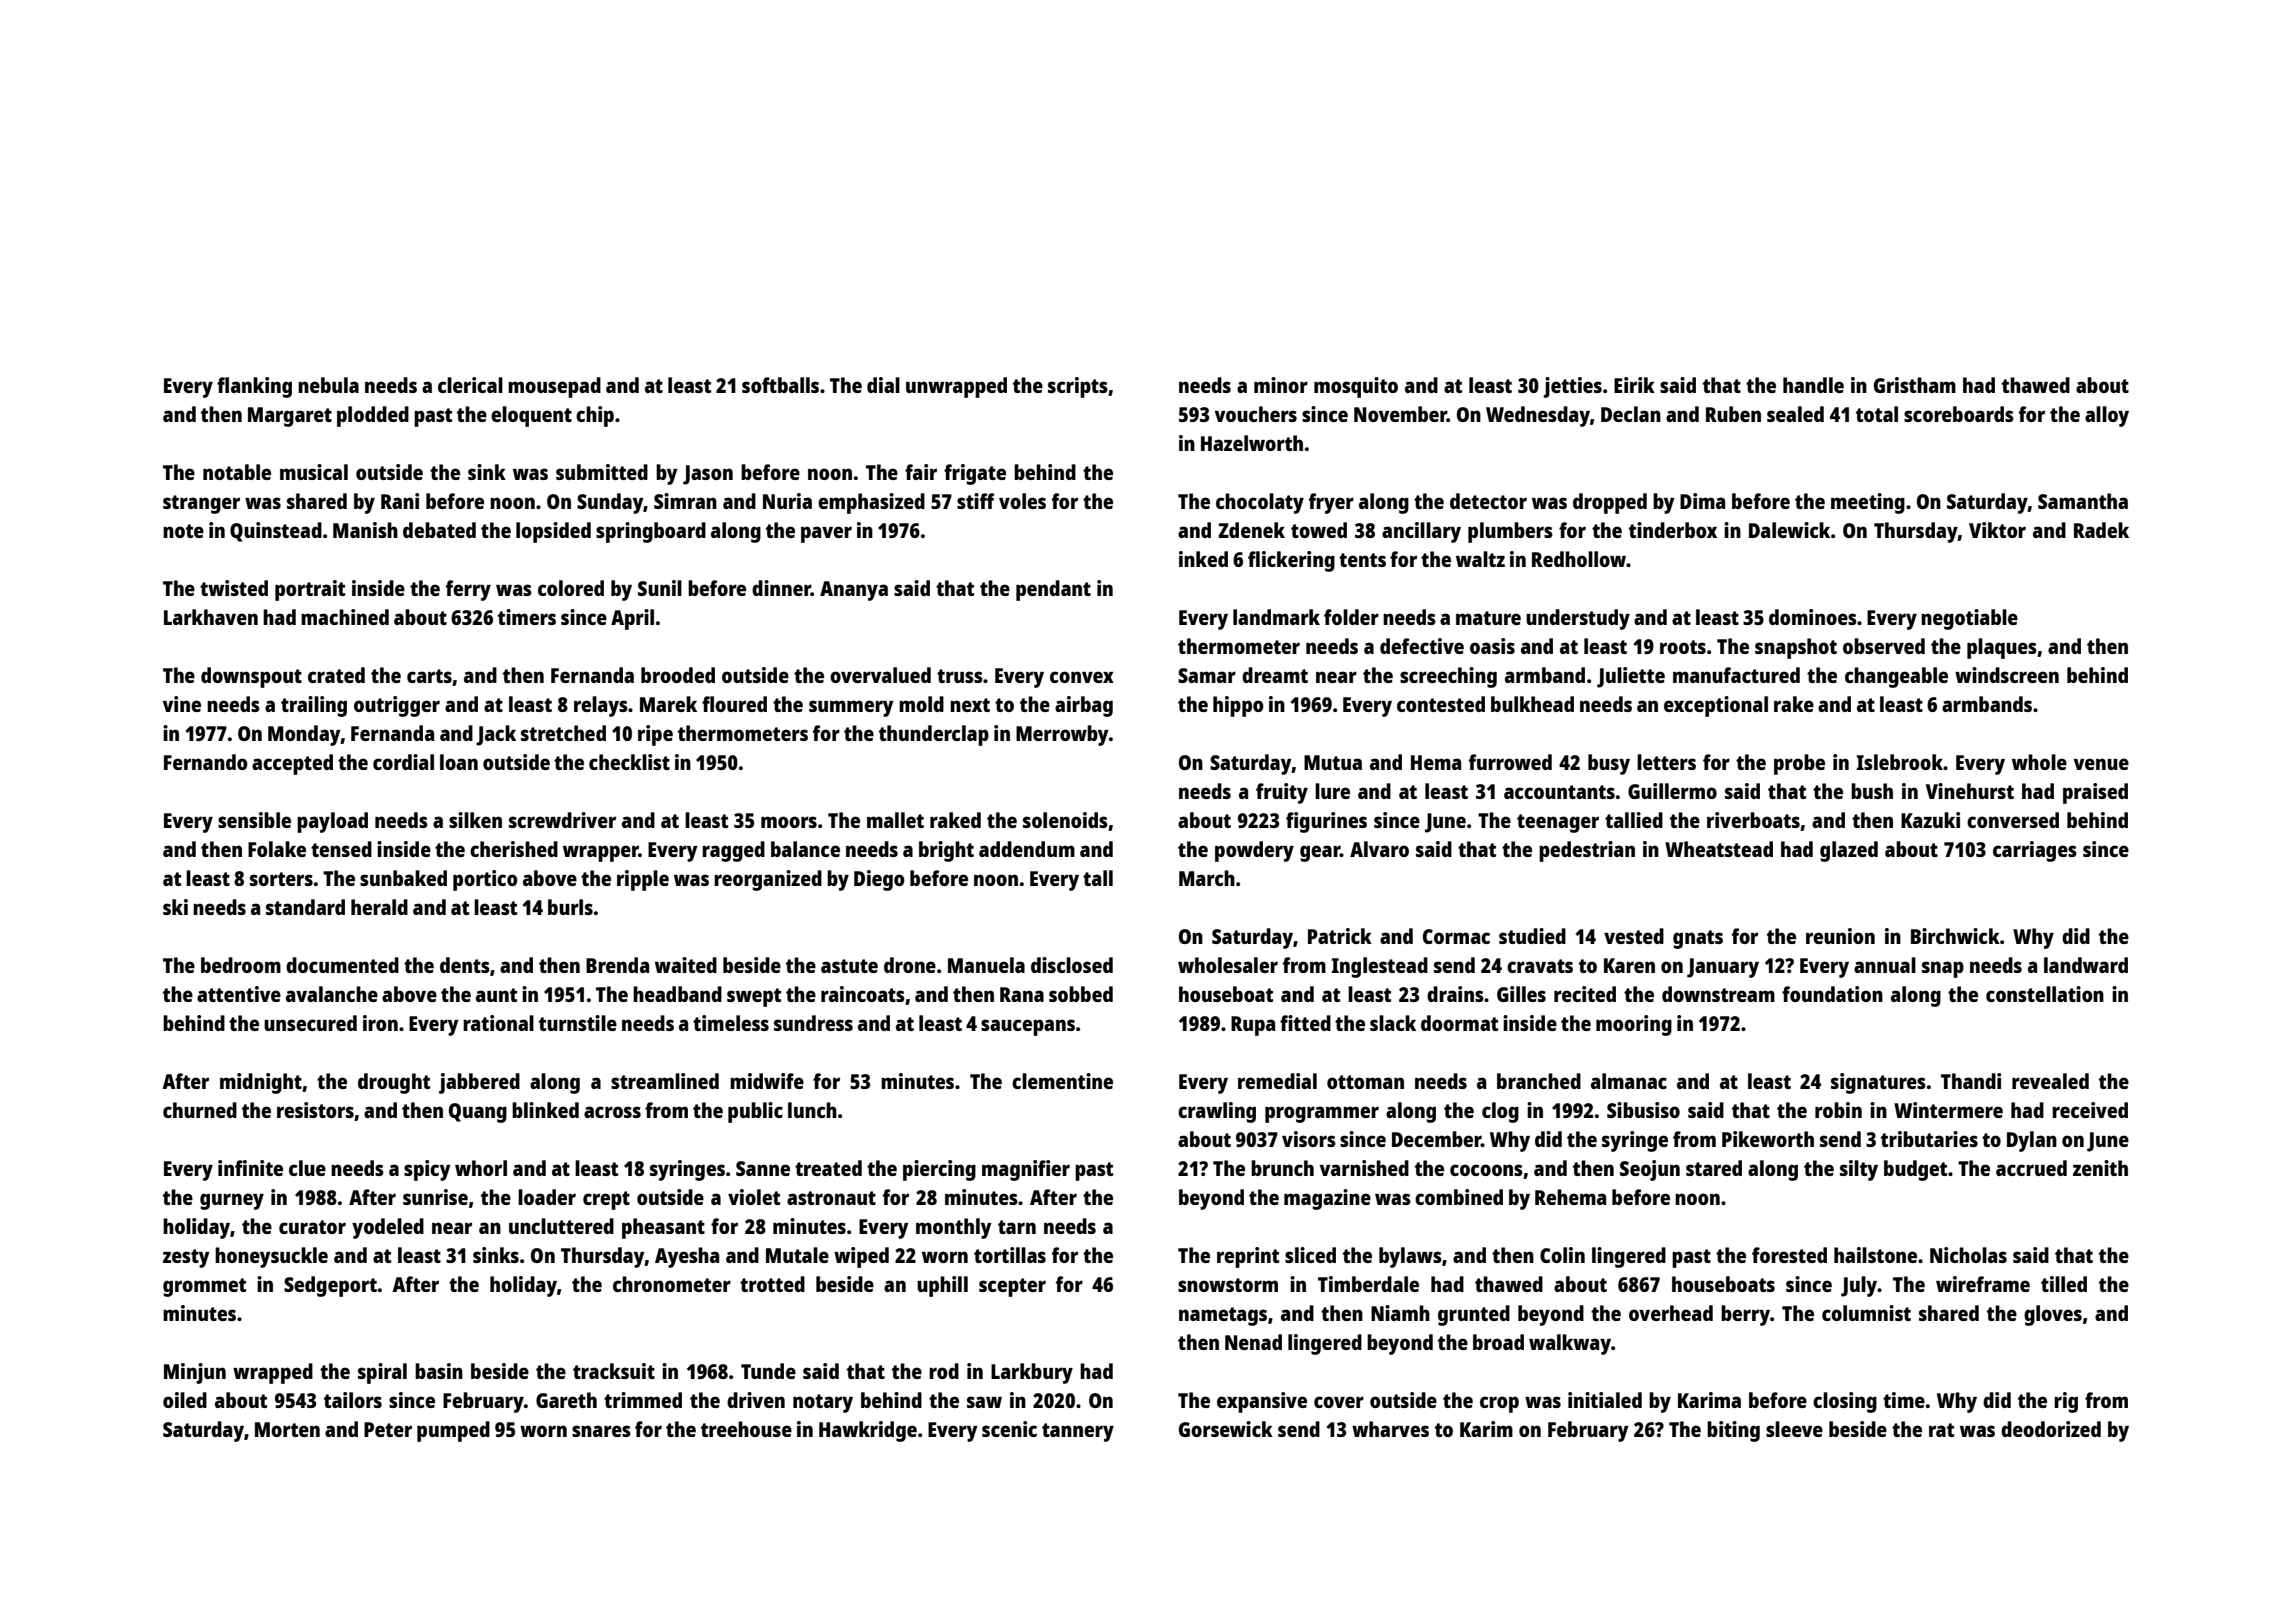  I want to click on pumped, so click(453, 1431).
